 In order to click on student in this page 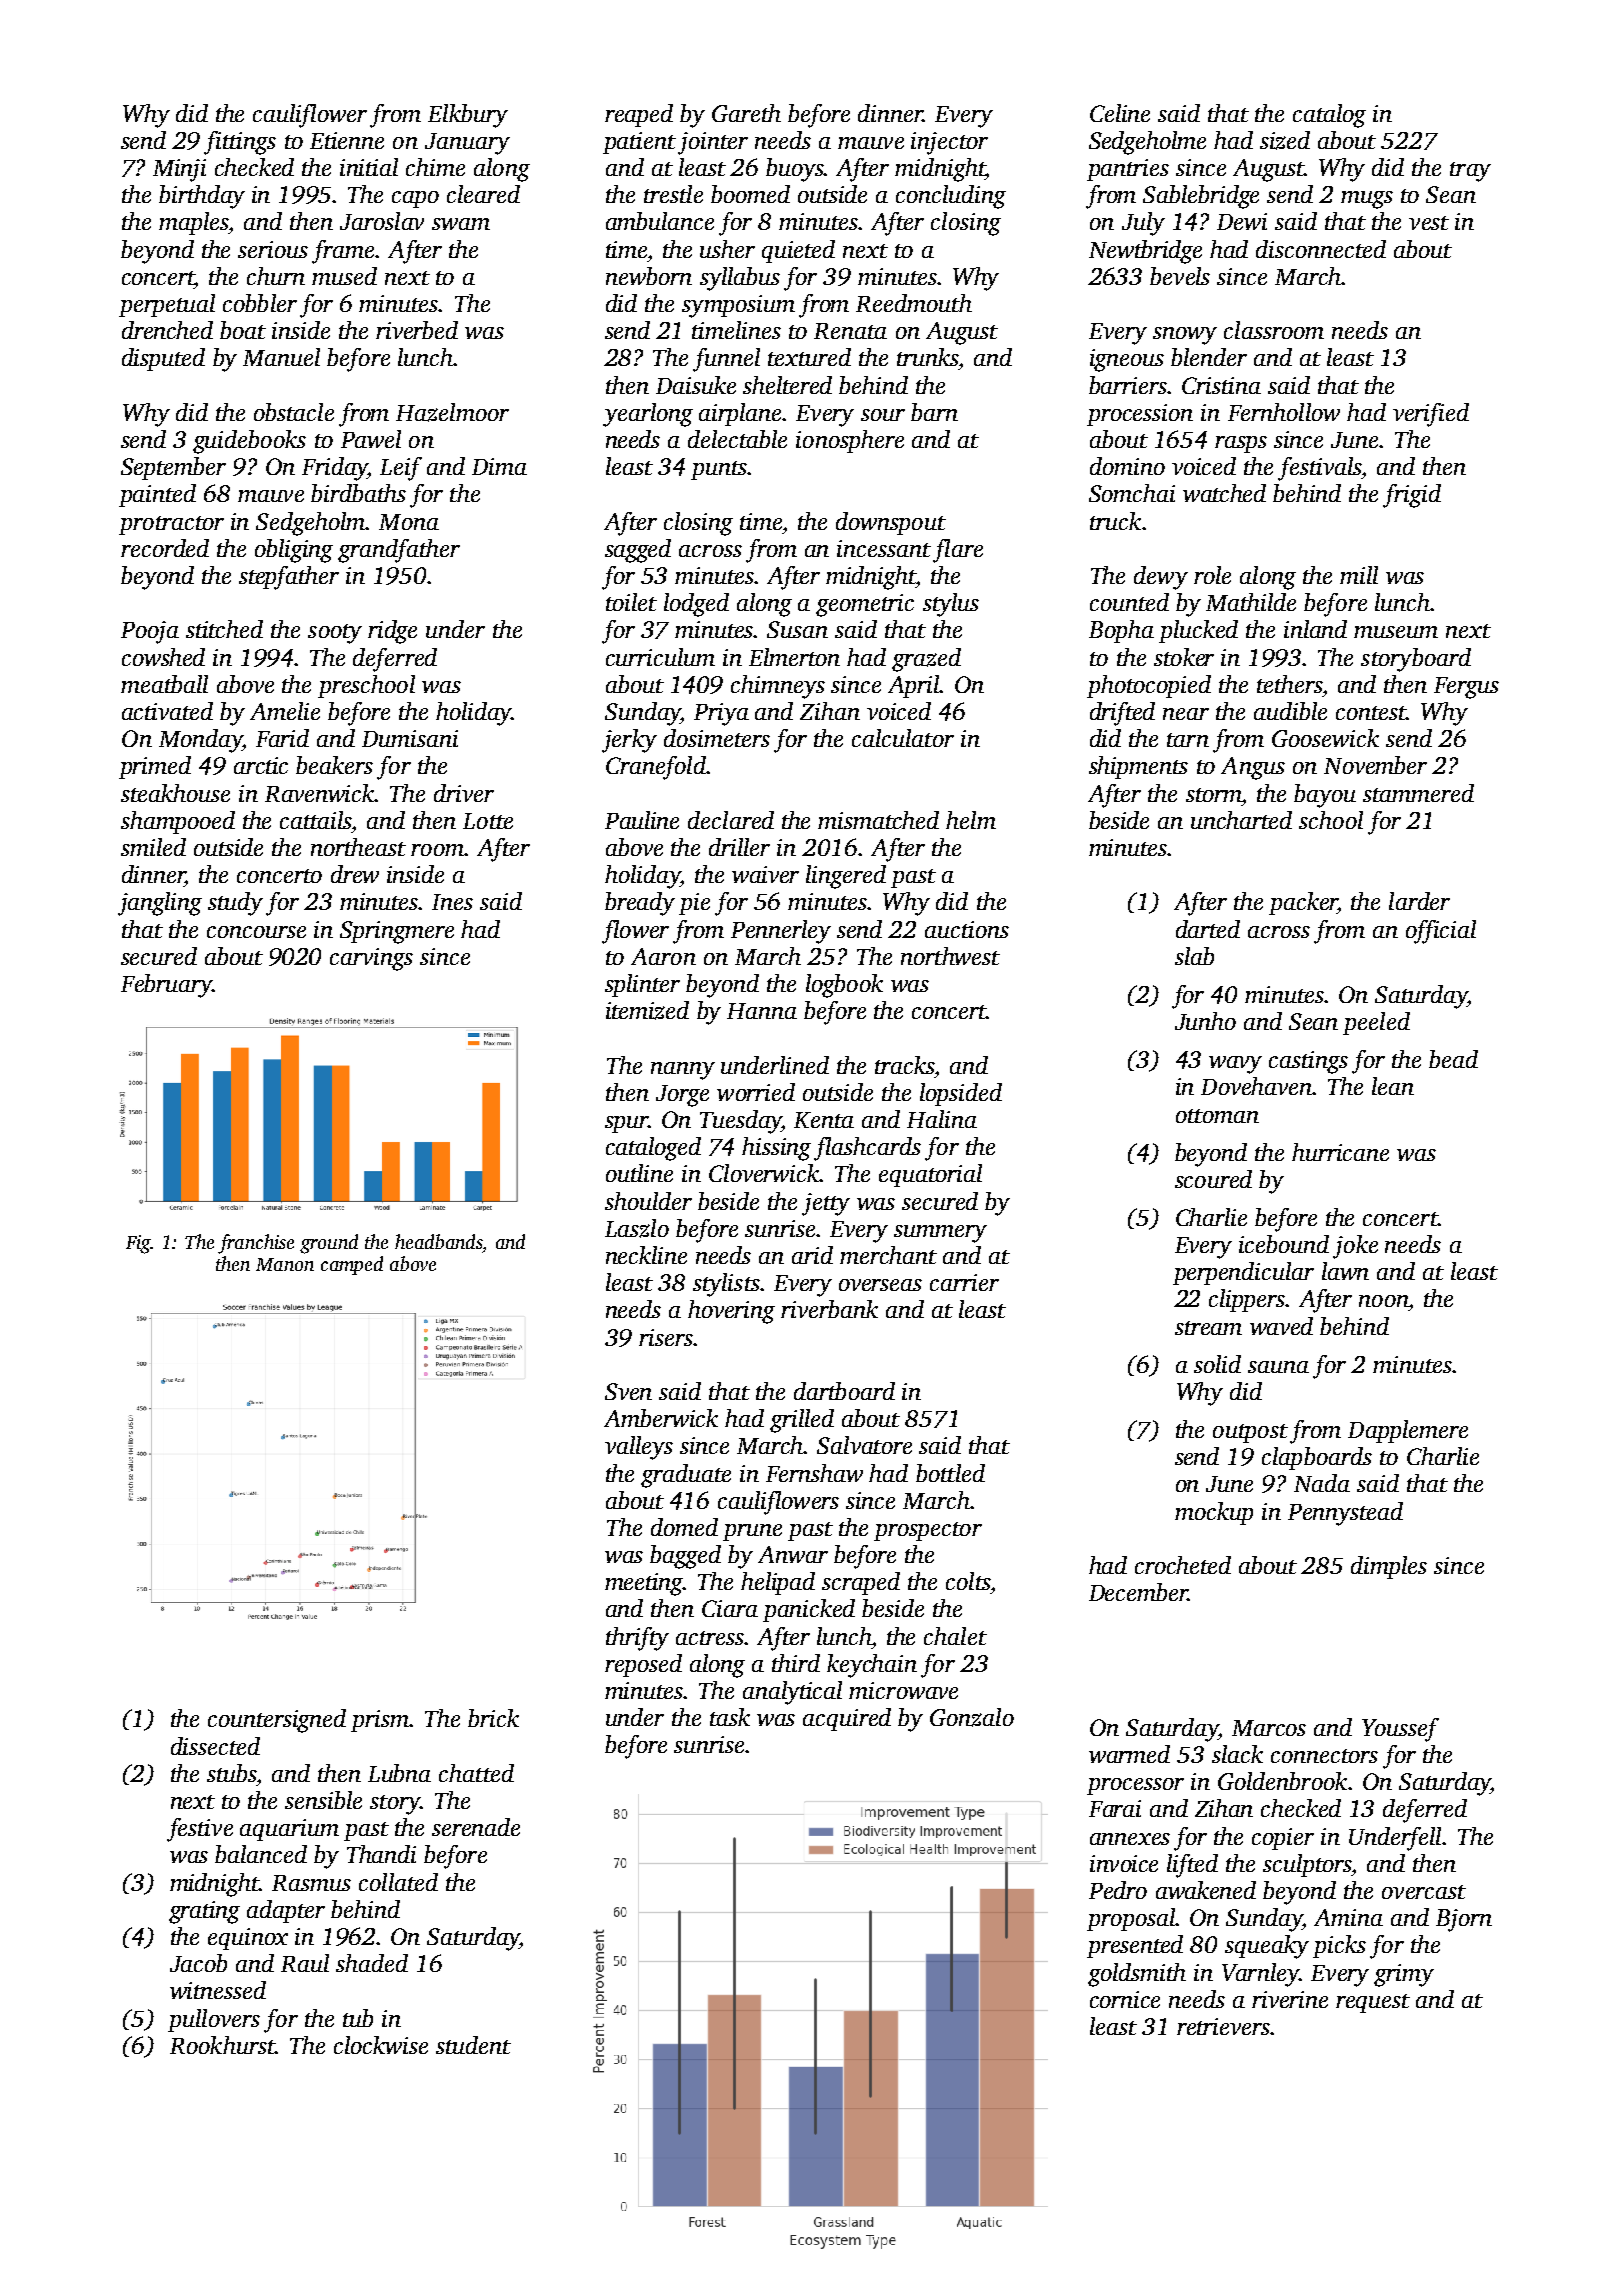, I will do `click(473, 2045)`.
